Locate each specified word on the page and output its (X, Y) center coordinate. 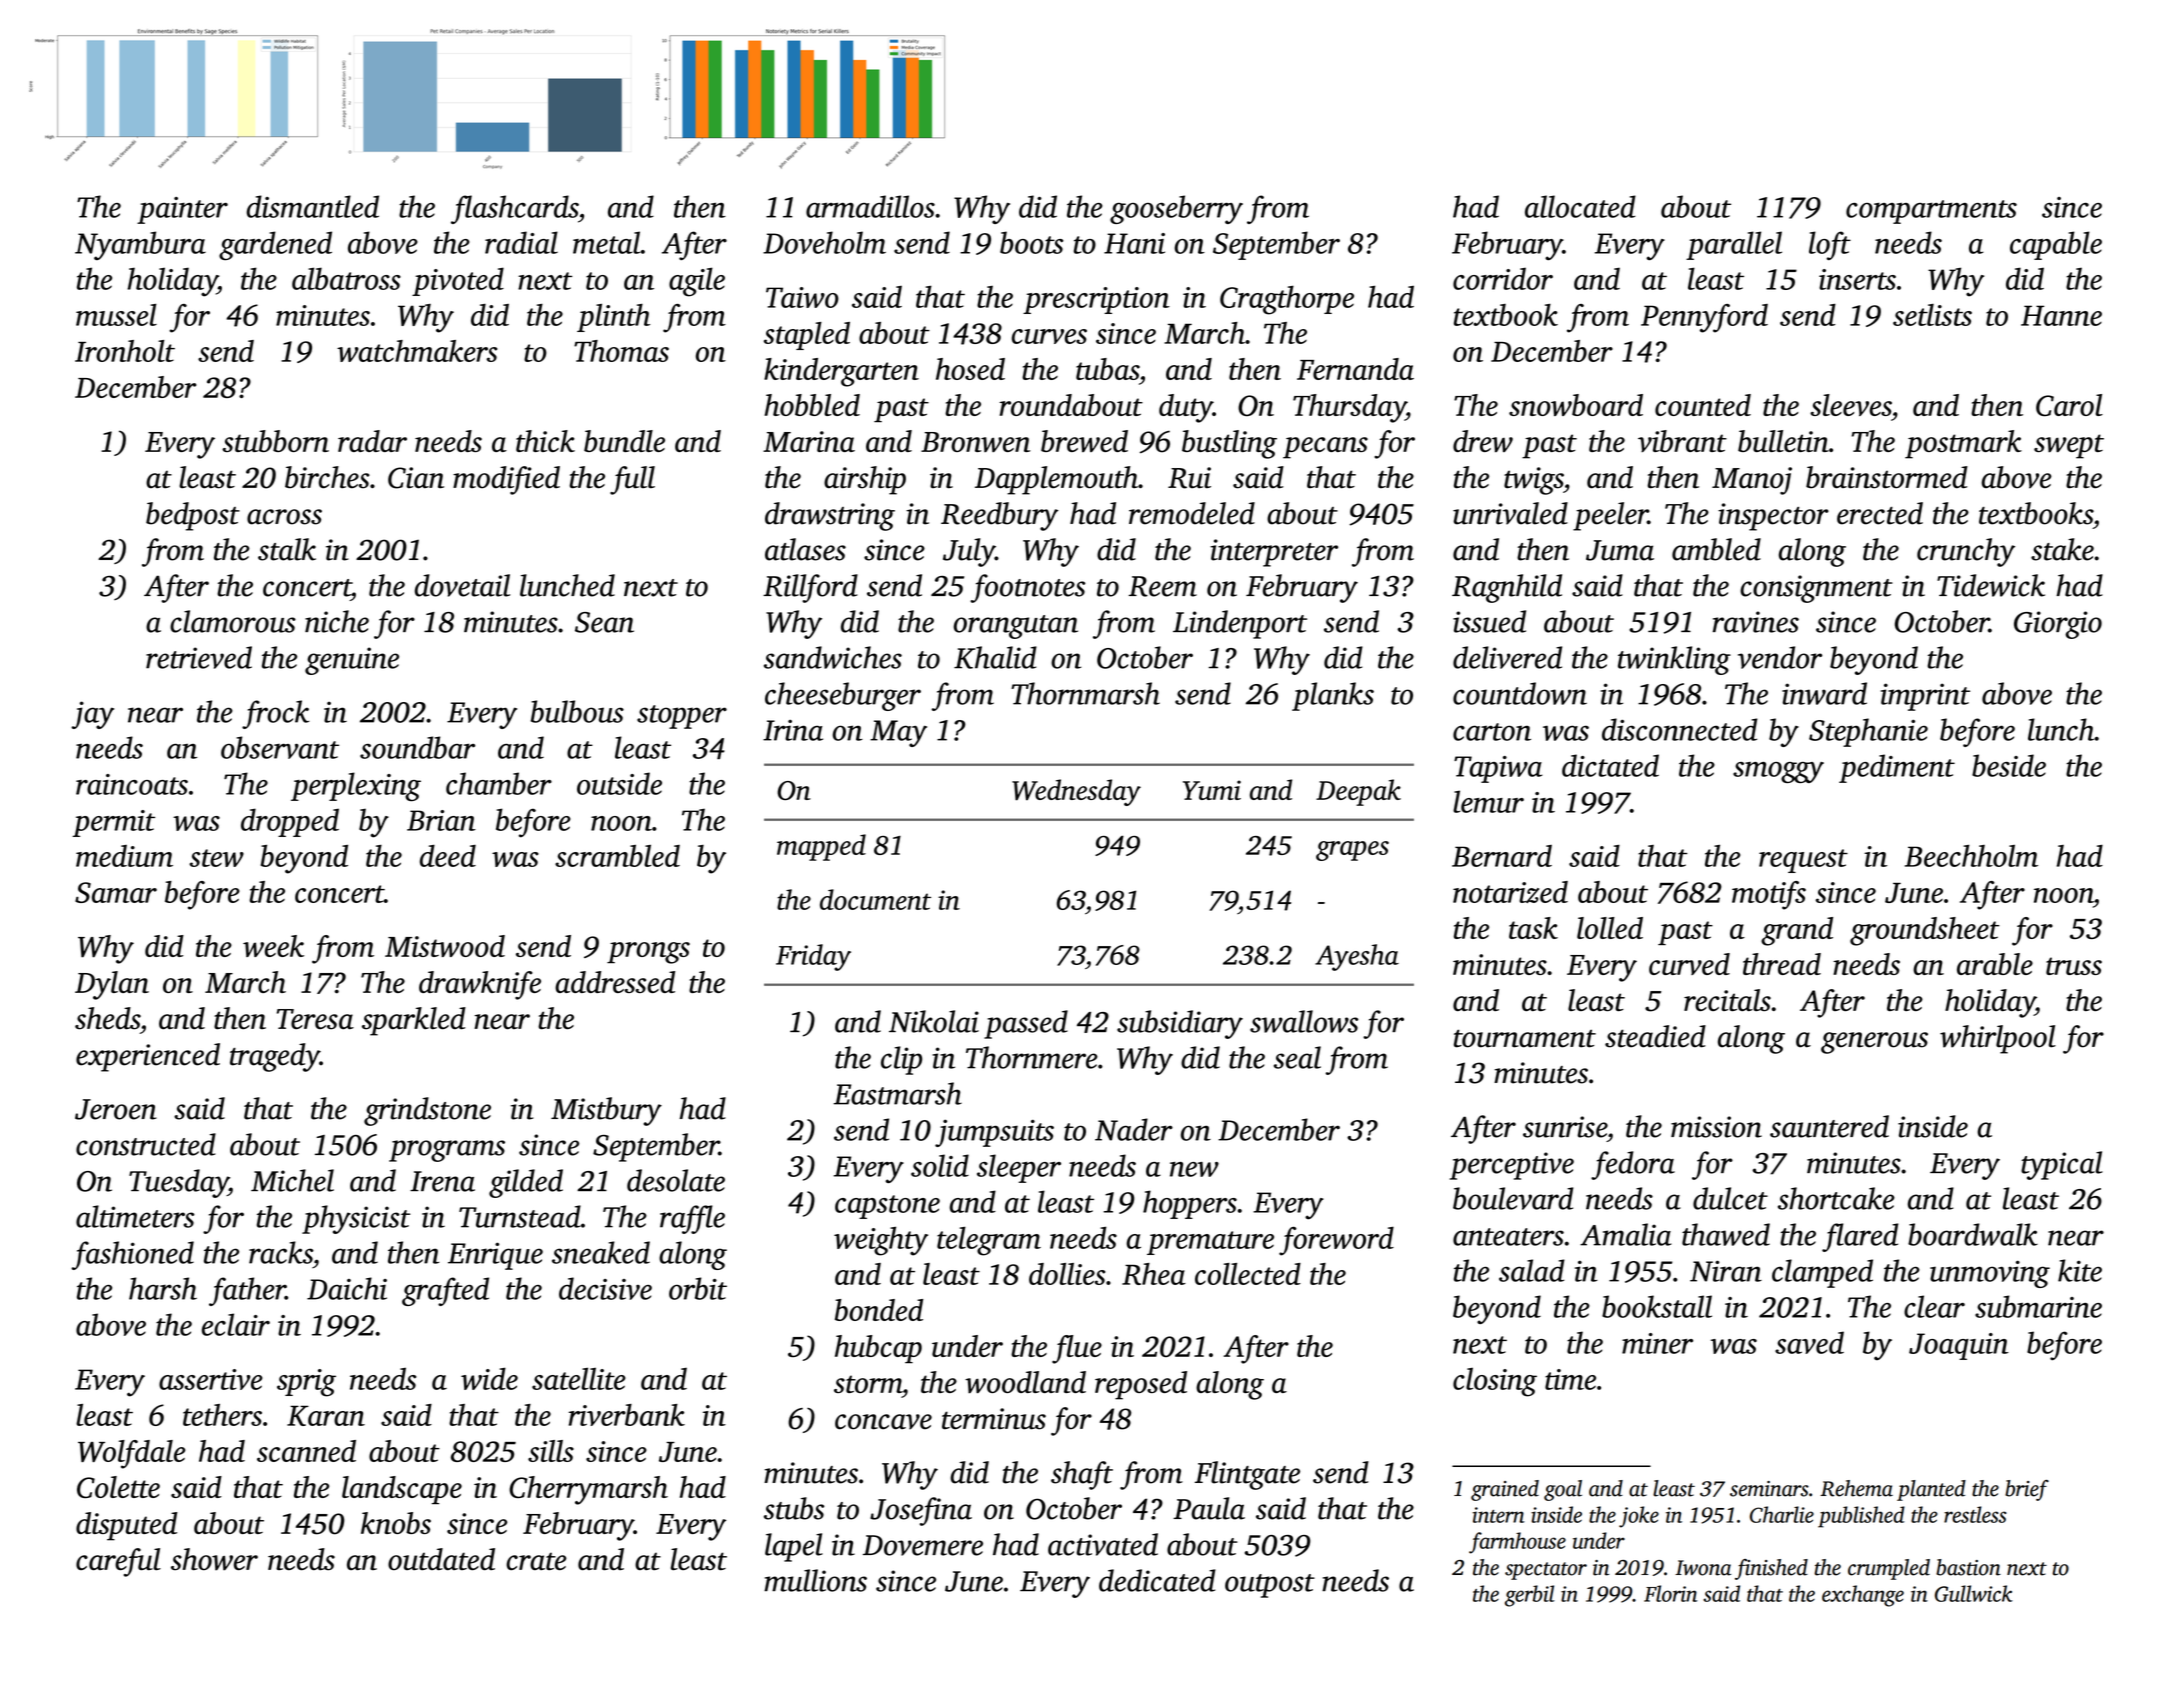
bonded (879, 1310)
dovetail (462, 585)
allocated (1580, 206)
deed (448, 856)
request (1803, 861)
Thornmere (1032, 1057)
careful (118, 1562)
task (1533, 928)
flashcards (514, 209)
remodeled (1192, 513)
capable (2056, 245)
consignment (1816, 589)
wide (489, 1378)
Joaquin (1959, 1346)
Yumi (1212, 790)
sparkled (414, 1021)
